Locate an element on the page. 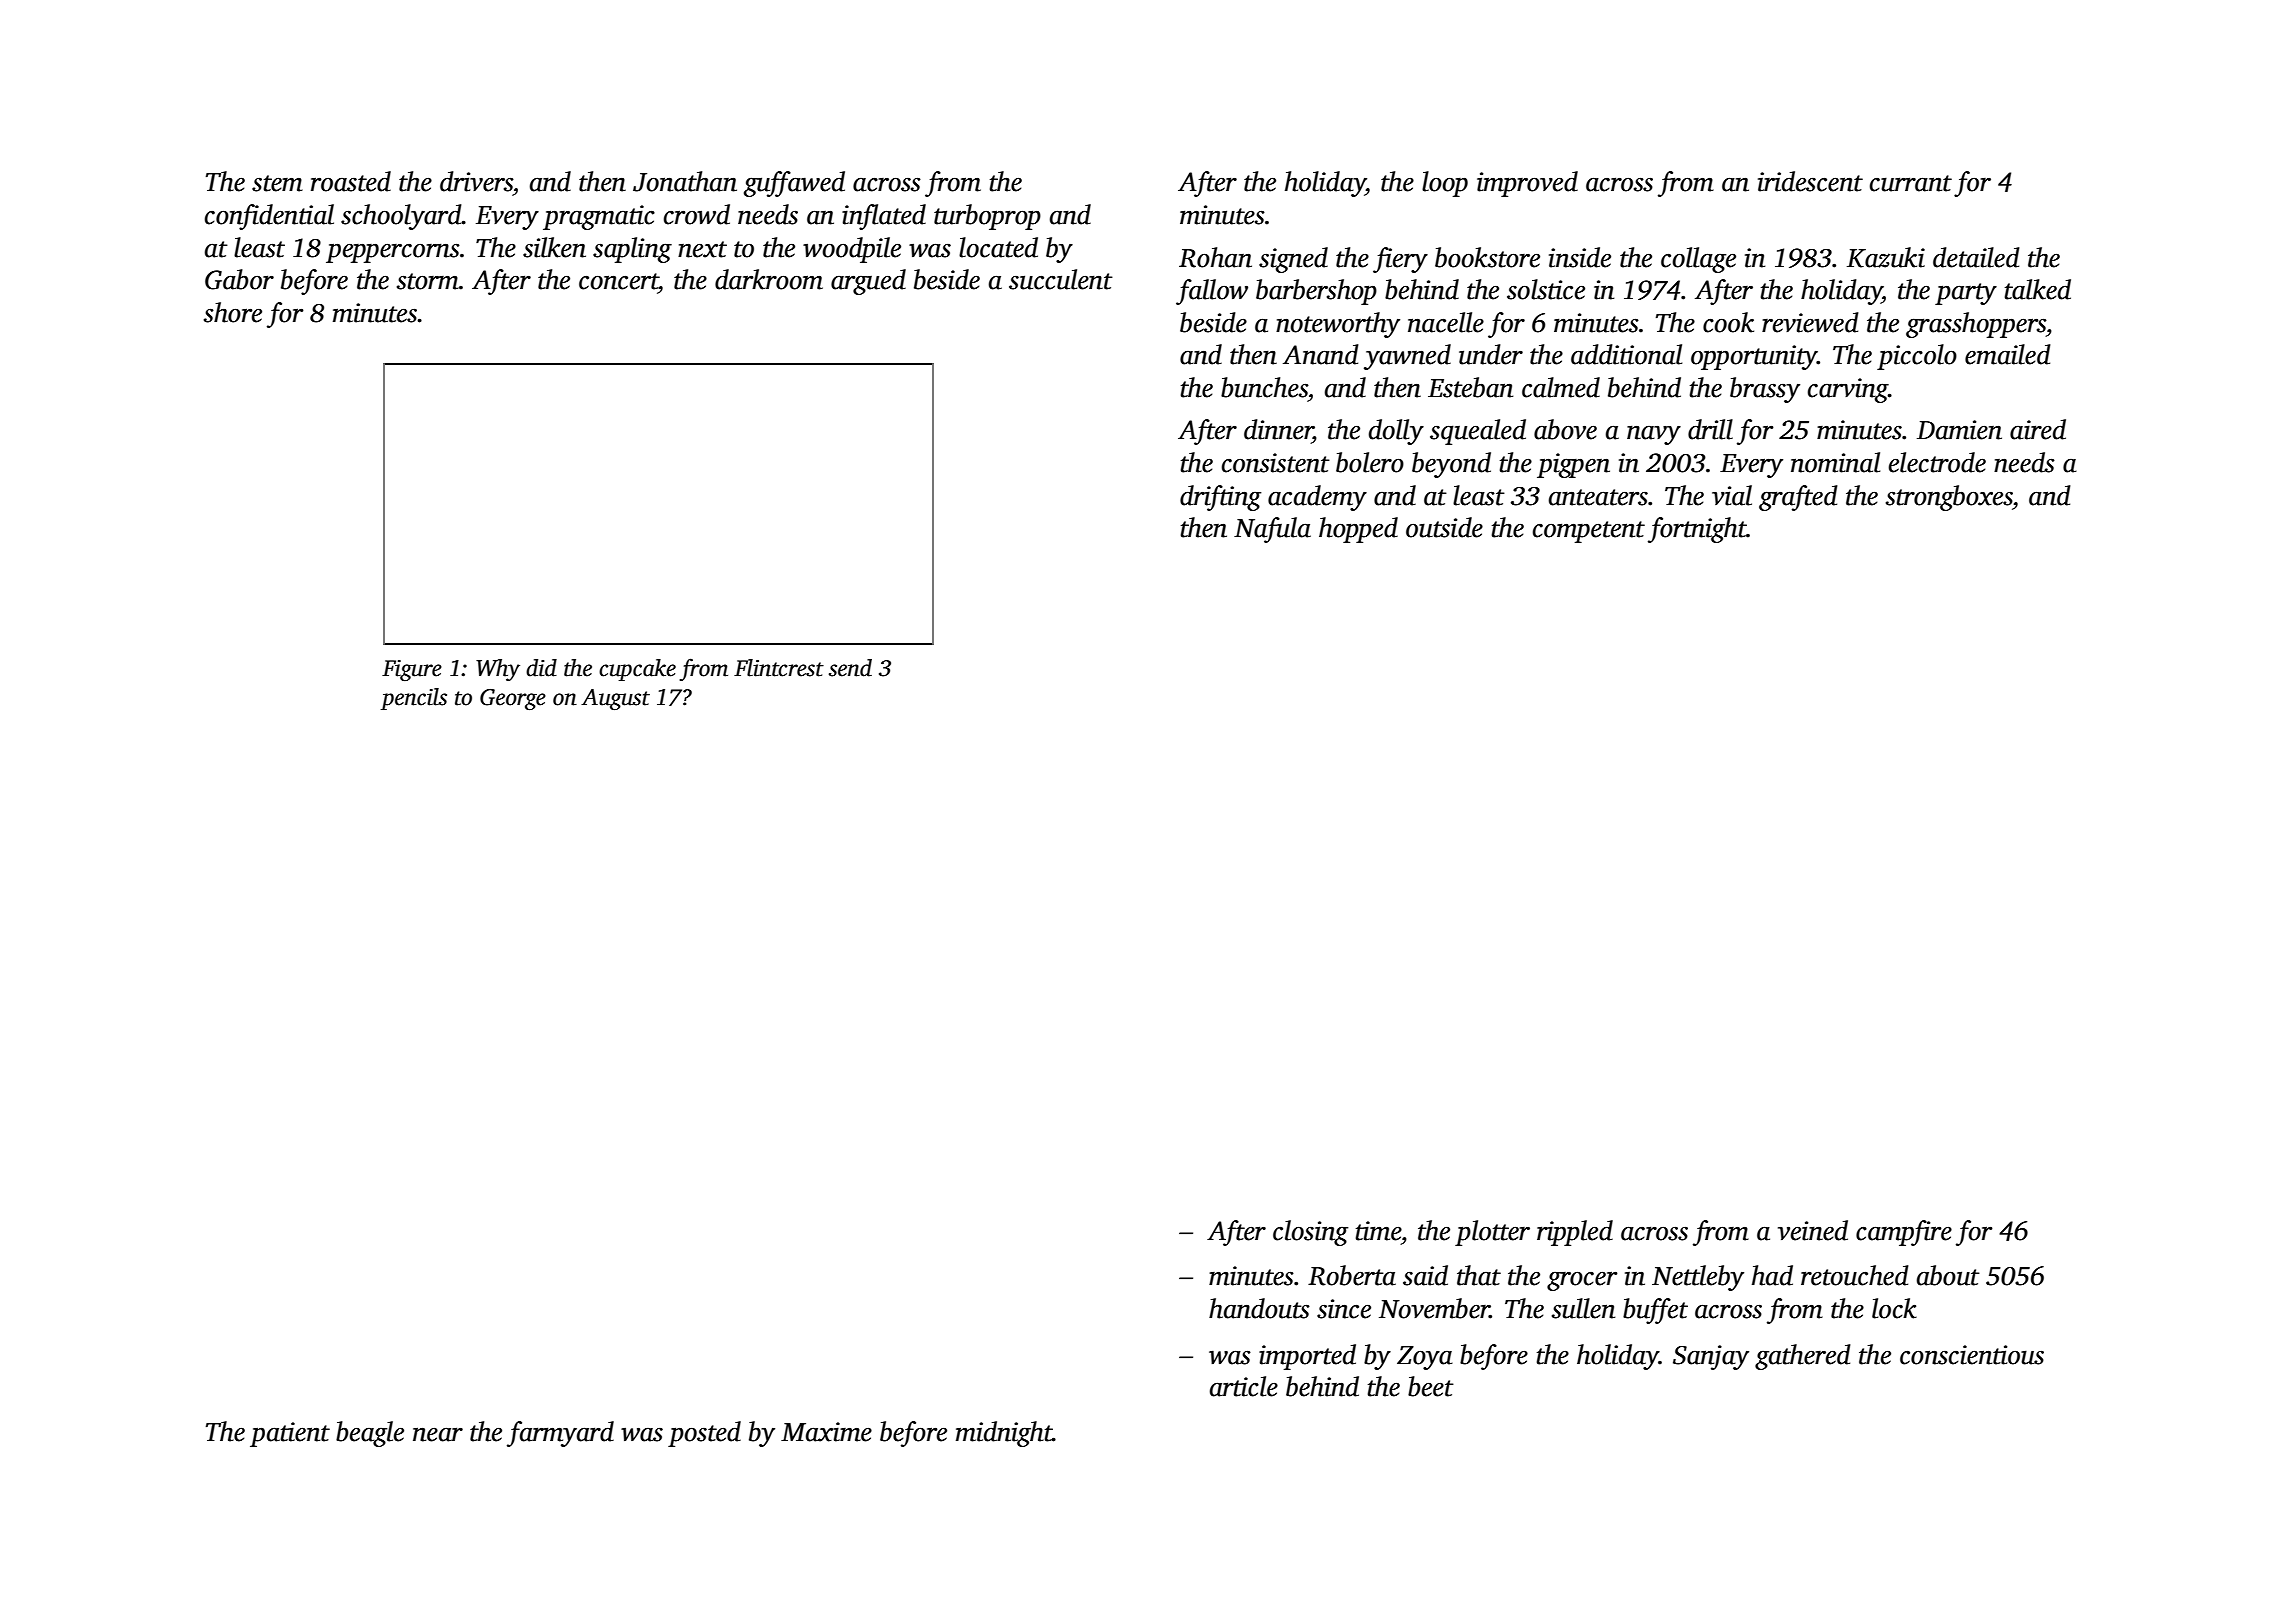  veined is located at coordinates (1813, 1230).
